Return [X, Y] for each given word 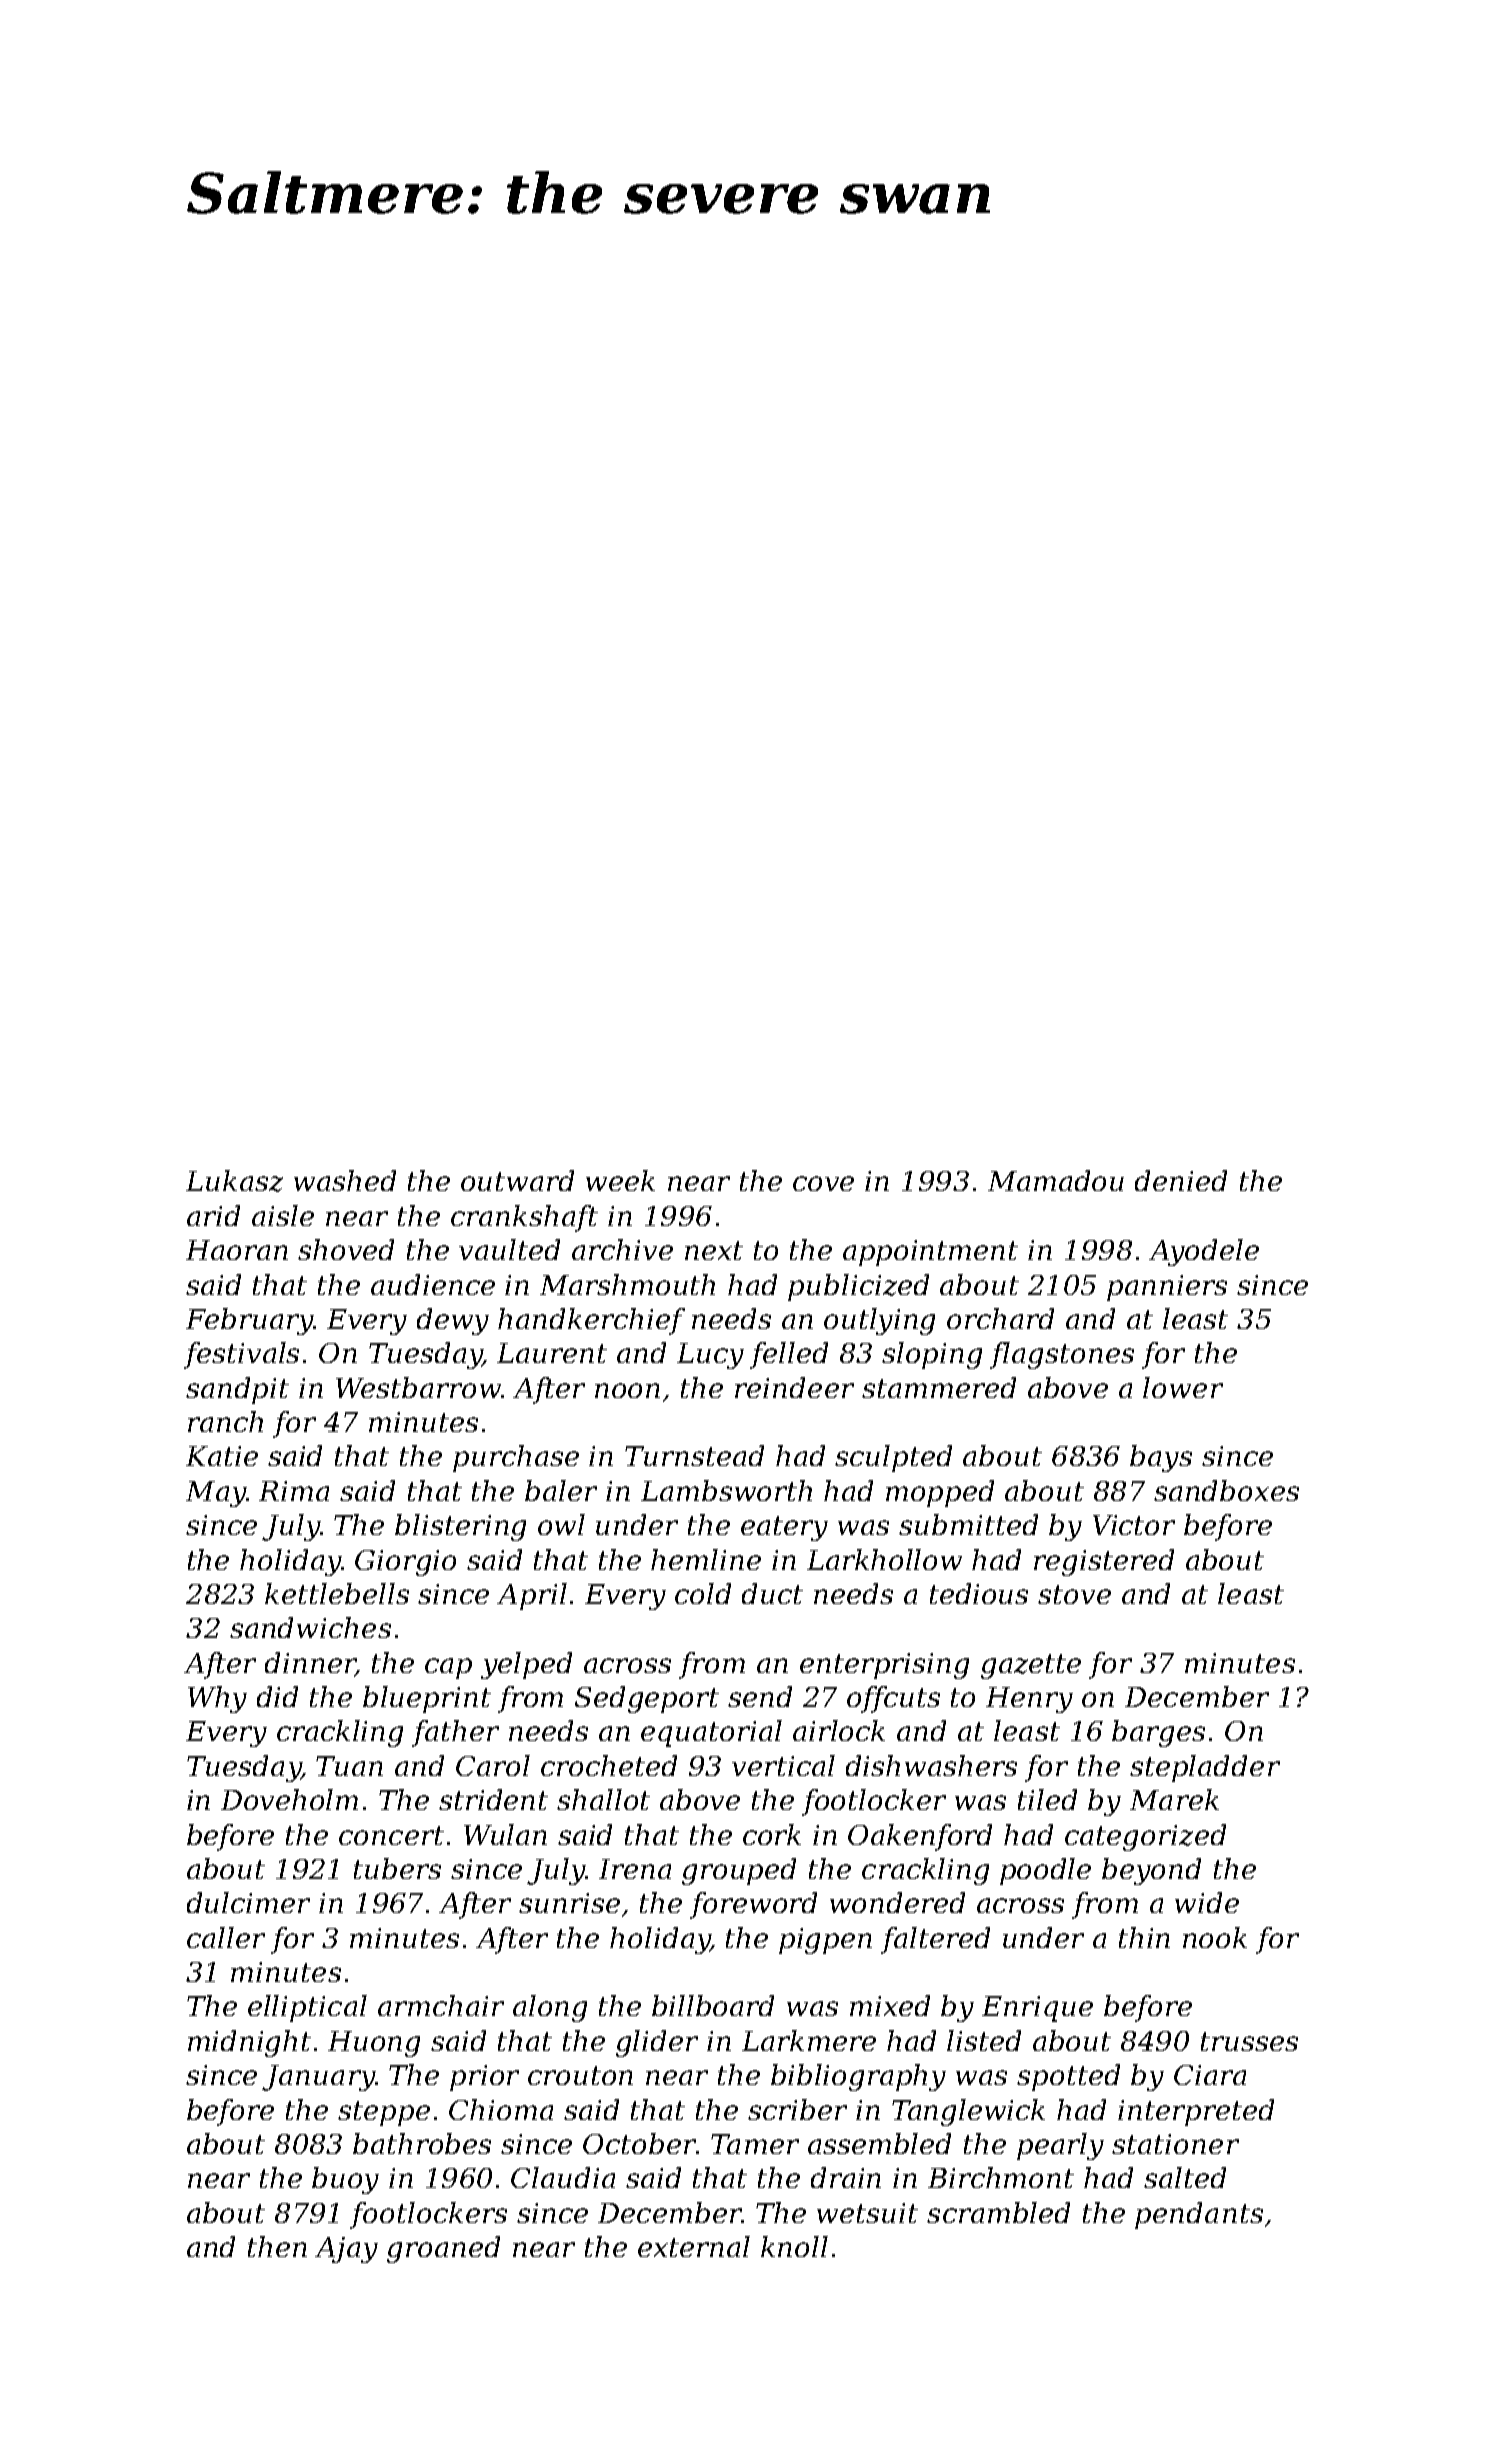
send [760, 1696]
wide [1207, 1902]
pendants [1199, 2215]
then [277, 2246]
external [694, 2246]
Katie [222, 1456]
